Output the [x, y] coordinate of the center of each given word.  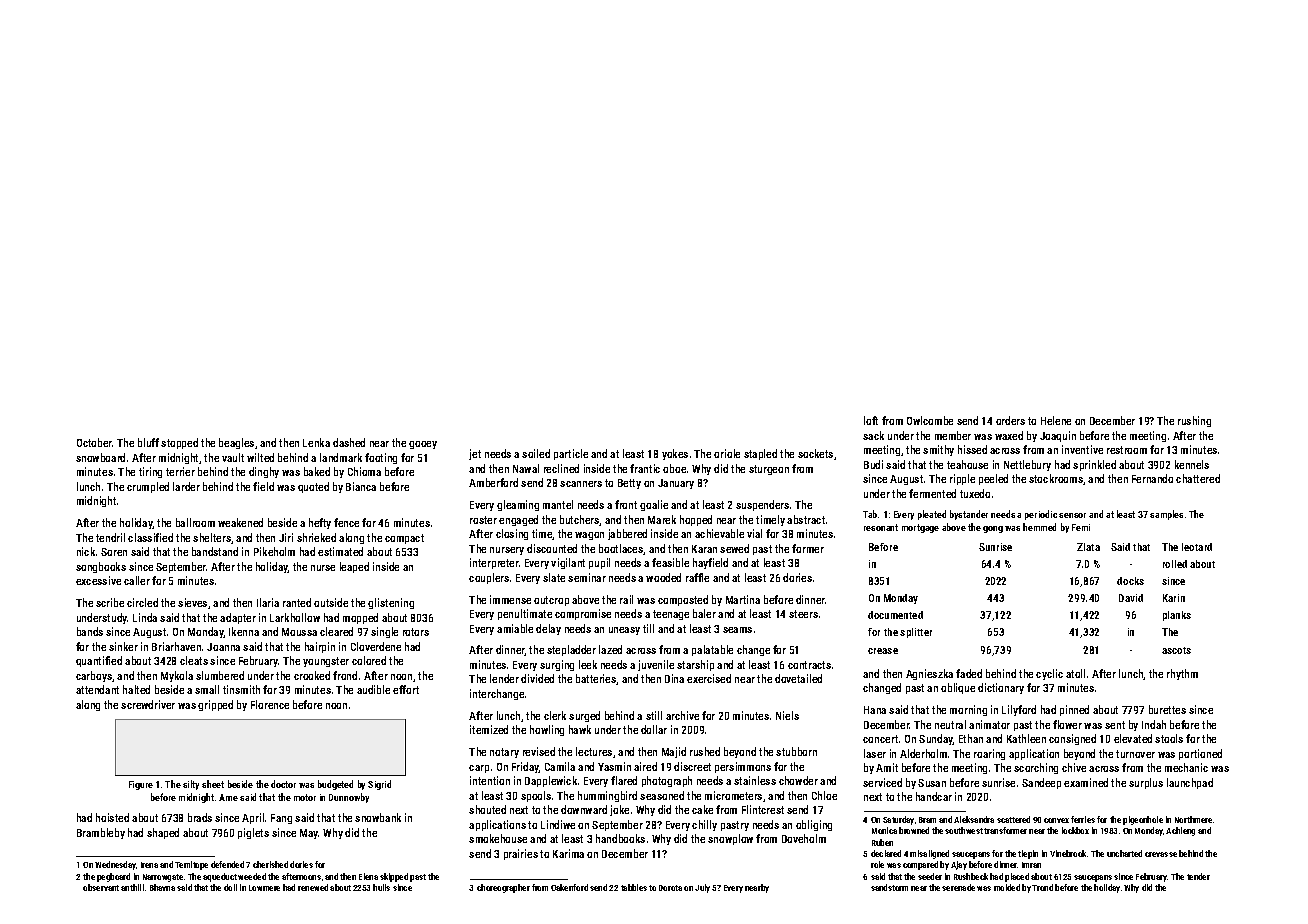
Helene [1056, 420]
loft [871, 420]
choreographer [503, 888]
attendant [97, 689]
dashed [349, 442]
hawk [580, 729]
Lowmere [264, 888]
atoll [1075, 673]
